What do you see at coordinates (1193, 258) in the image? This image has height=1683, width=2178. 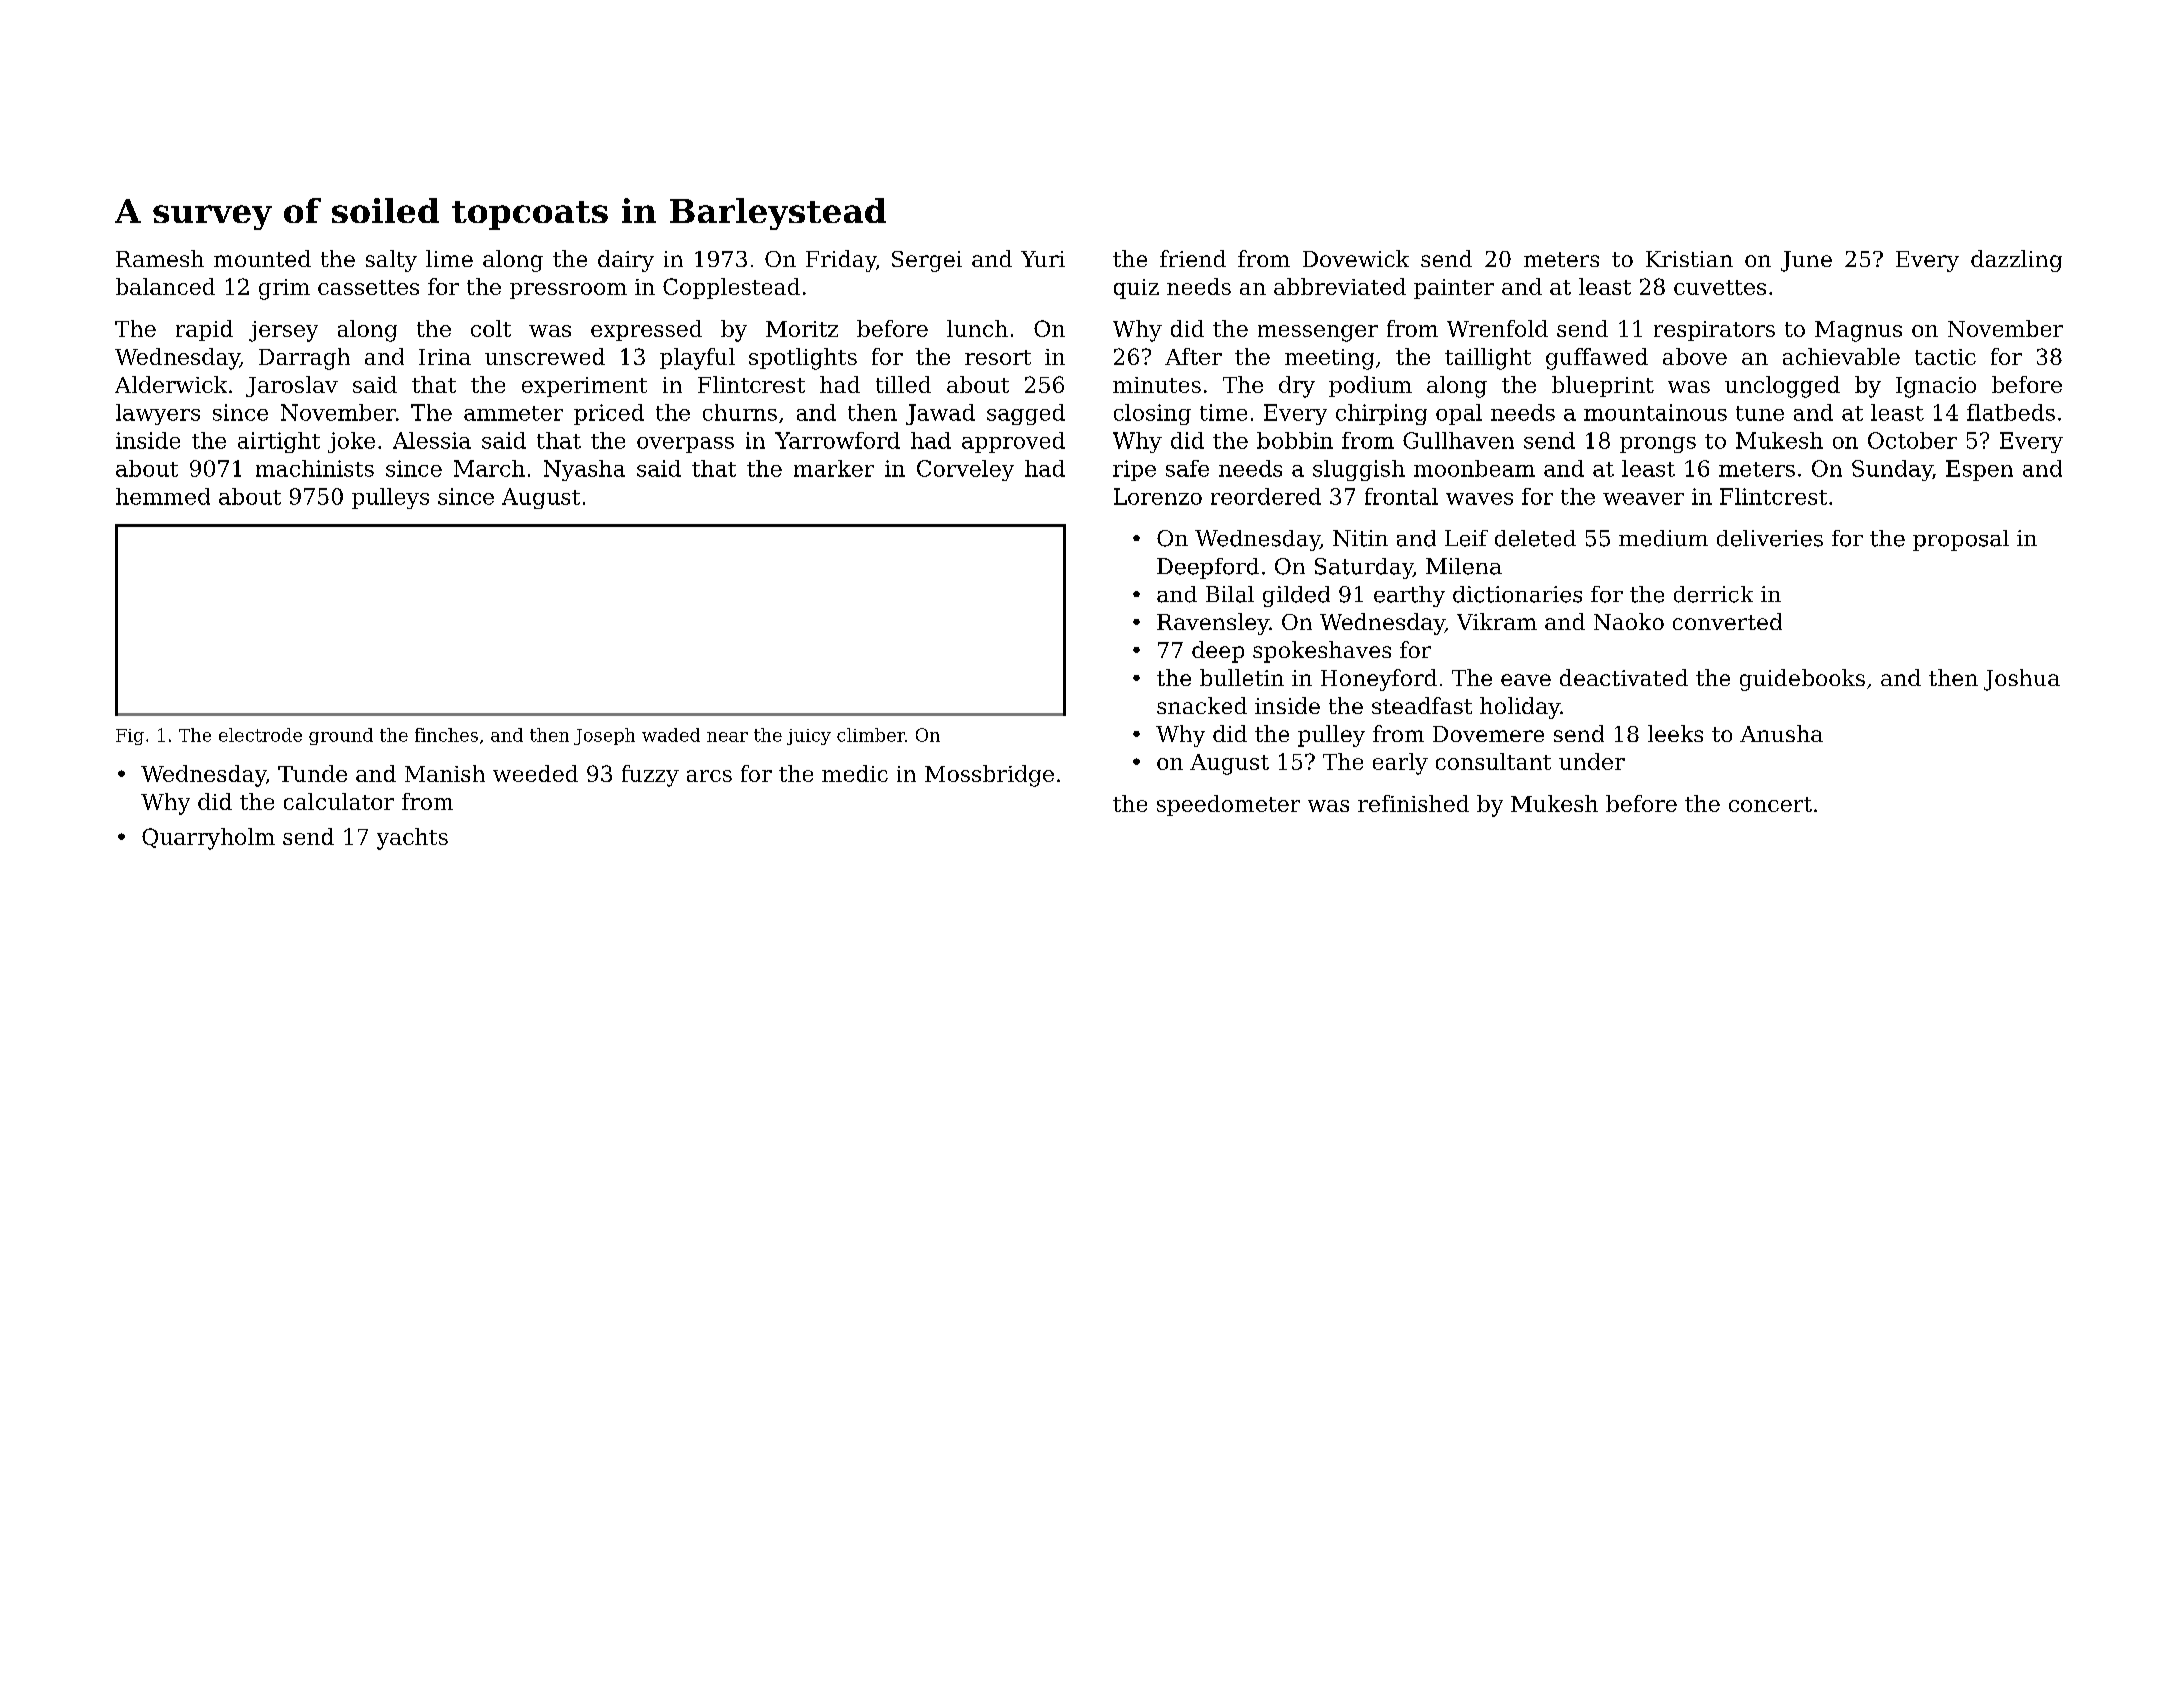 I see `friend` at bounding box center [1193, 258].
